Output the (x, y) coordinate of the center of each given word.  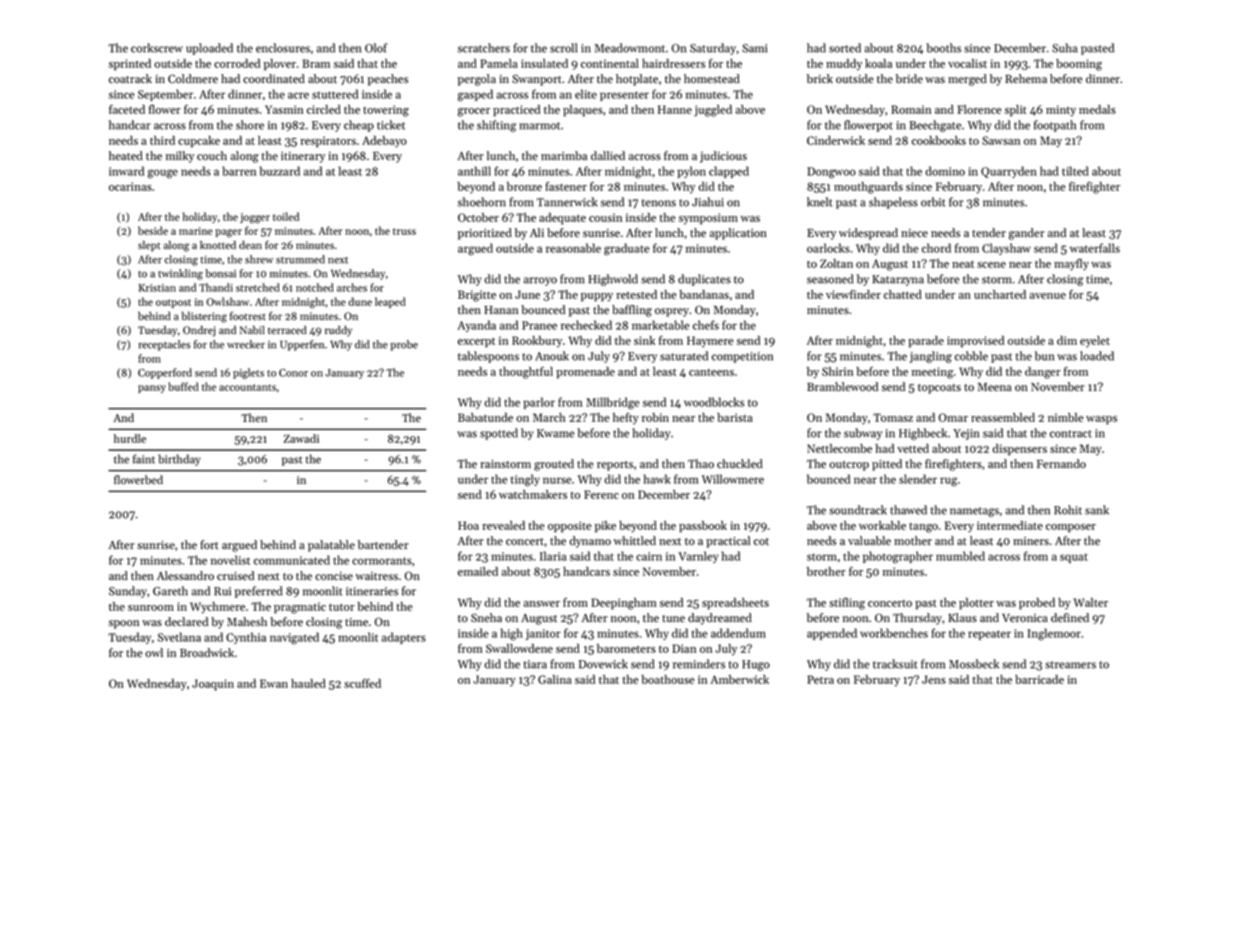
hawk (657, 479)
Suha (1065, 48)
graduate (626, 249)
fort (209, 544)
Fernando (1061, 463)
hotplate (637, 80)
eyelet (1095, 342)
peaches (388, 80)
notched (315, 287)
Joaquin (213, 685)
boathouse (667, 679)
